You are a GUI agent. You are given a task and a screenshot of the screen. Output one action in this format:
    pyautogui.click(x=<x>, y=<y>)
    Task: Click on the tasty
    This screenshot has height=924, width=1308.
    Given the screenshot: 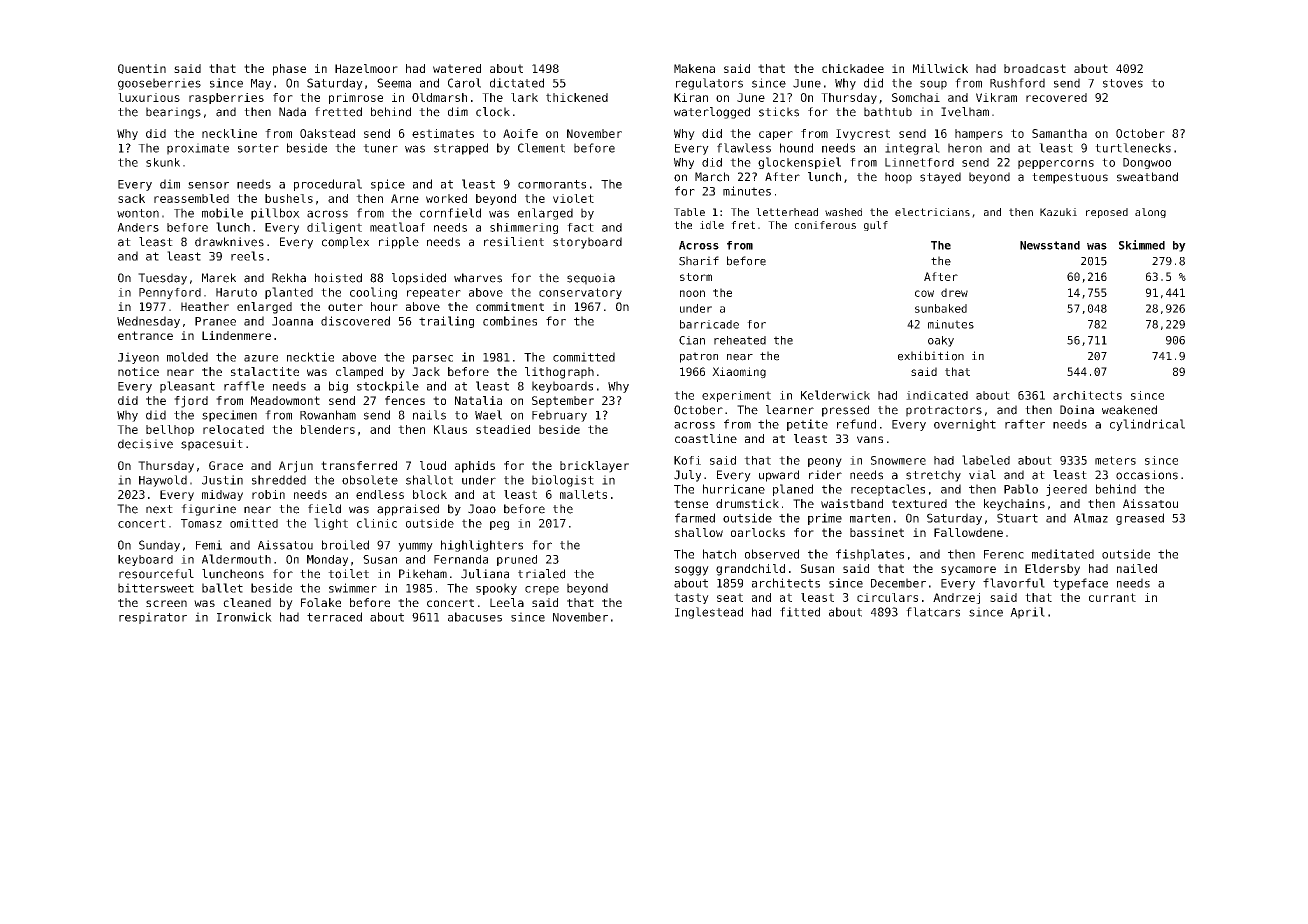 What is the action you would take?
    pyautogui.click(x=691, y=598)
